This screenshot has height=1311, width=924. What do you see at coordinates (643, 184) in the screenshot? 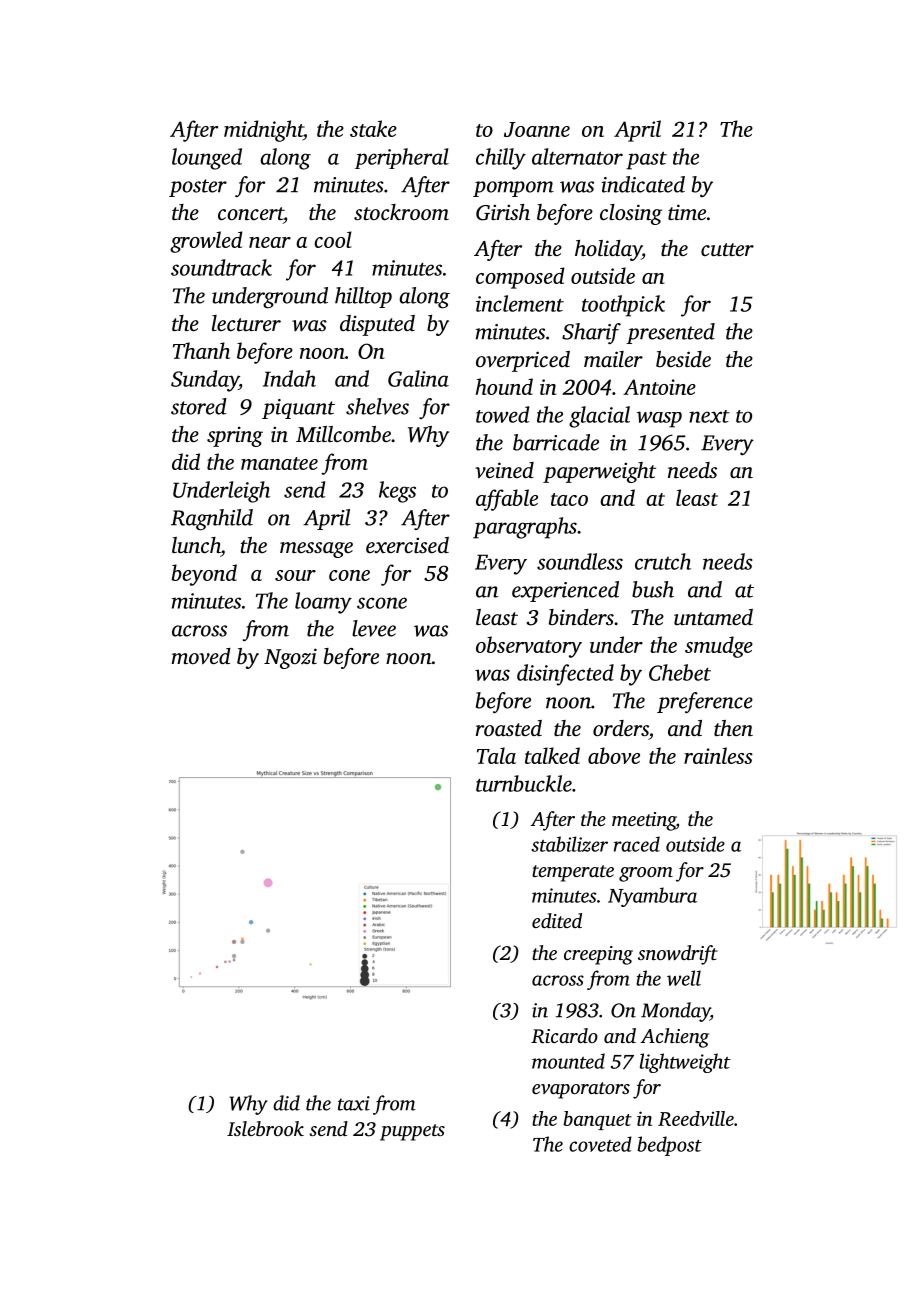
I see `indicated` at bounding box center [643, 184].
